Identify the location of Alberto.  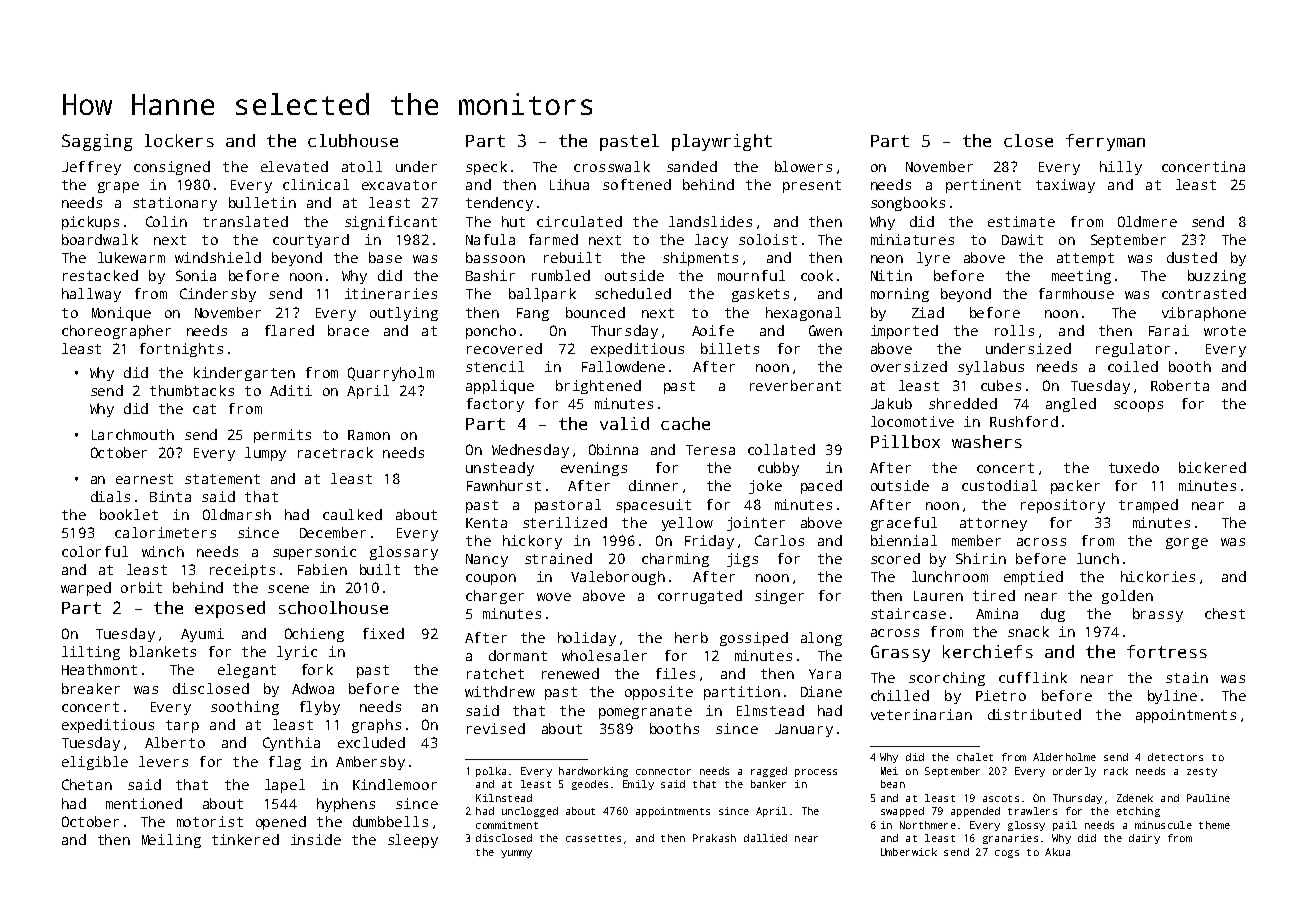
(175, 742).
